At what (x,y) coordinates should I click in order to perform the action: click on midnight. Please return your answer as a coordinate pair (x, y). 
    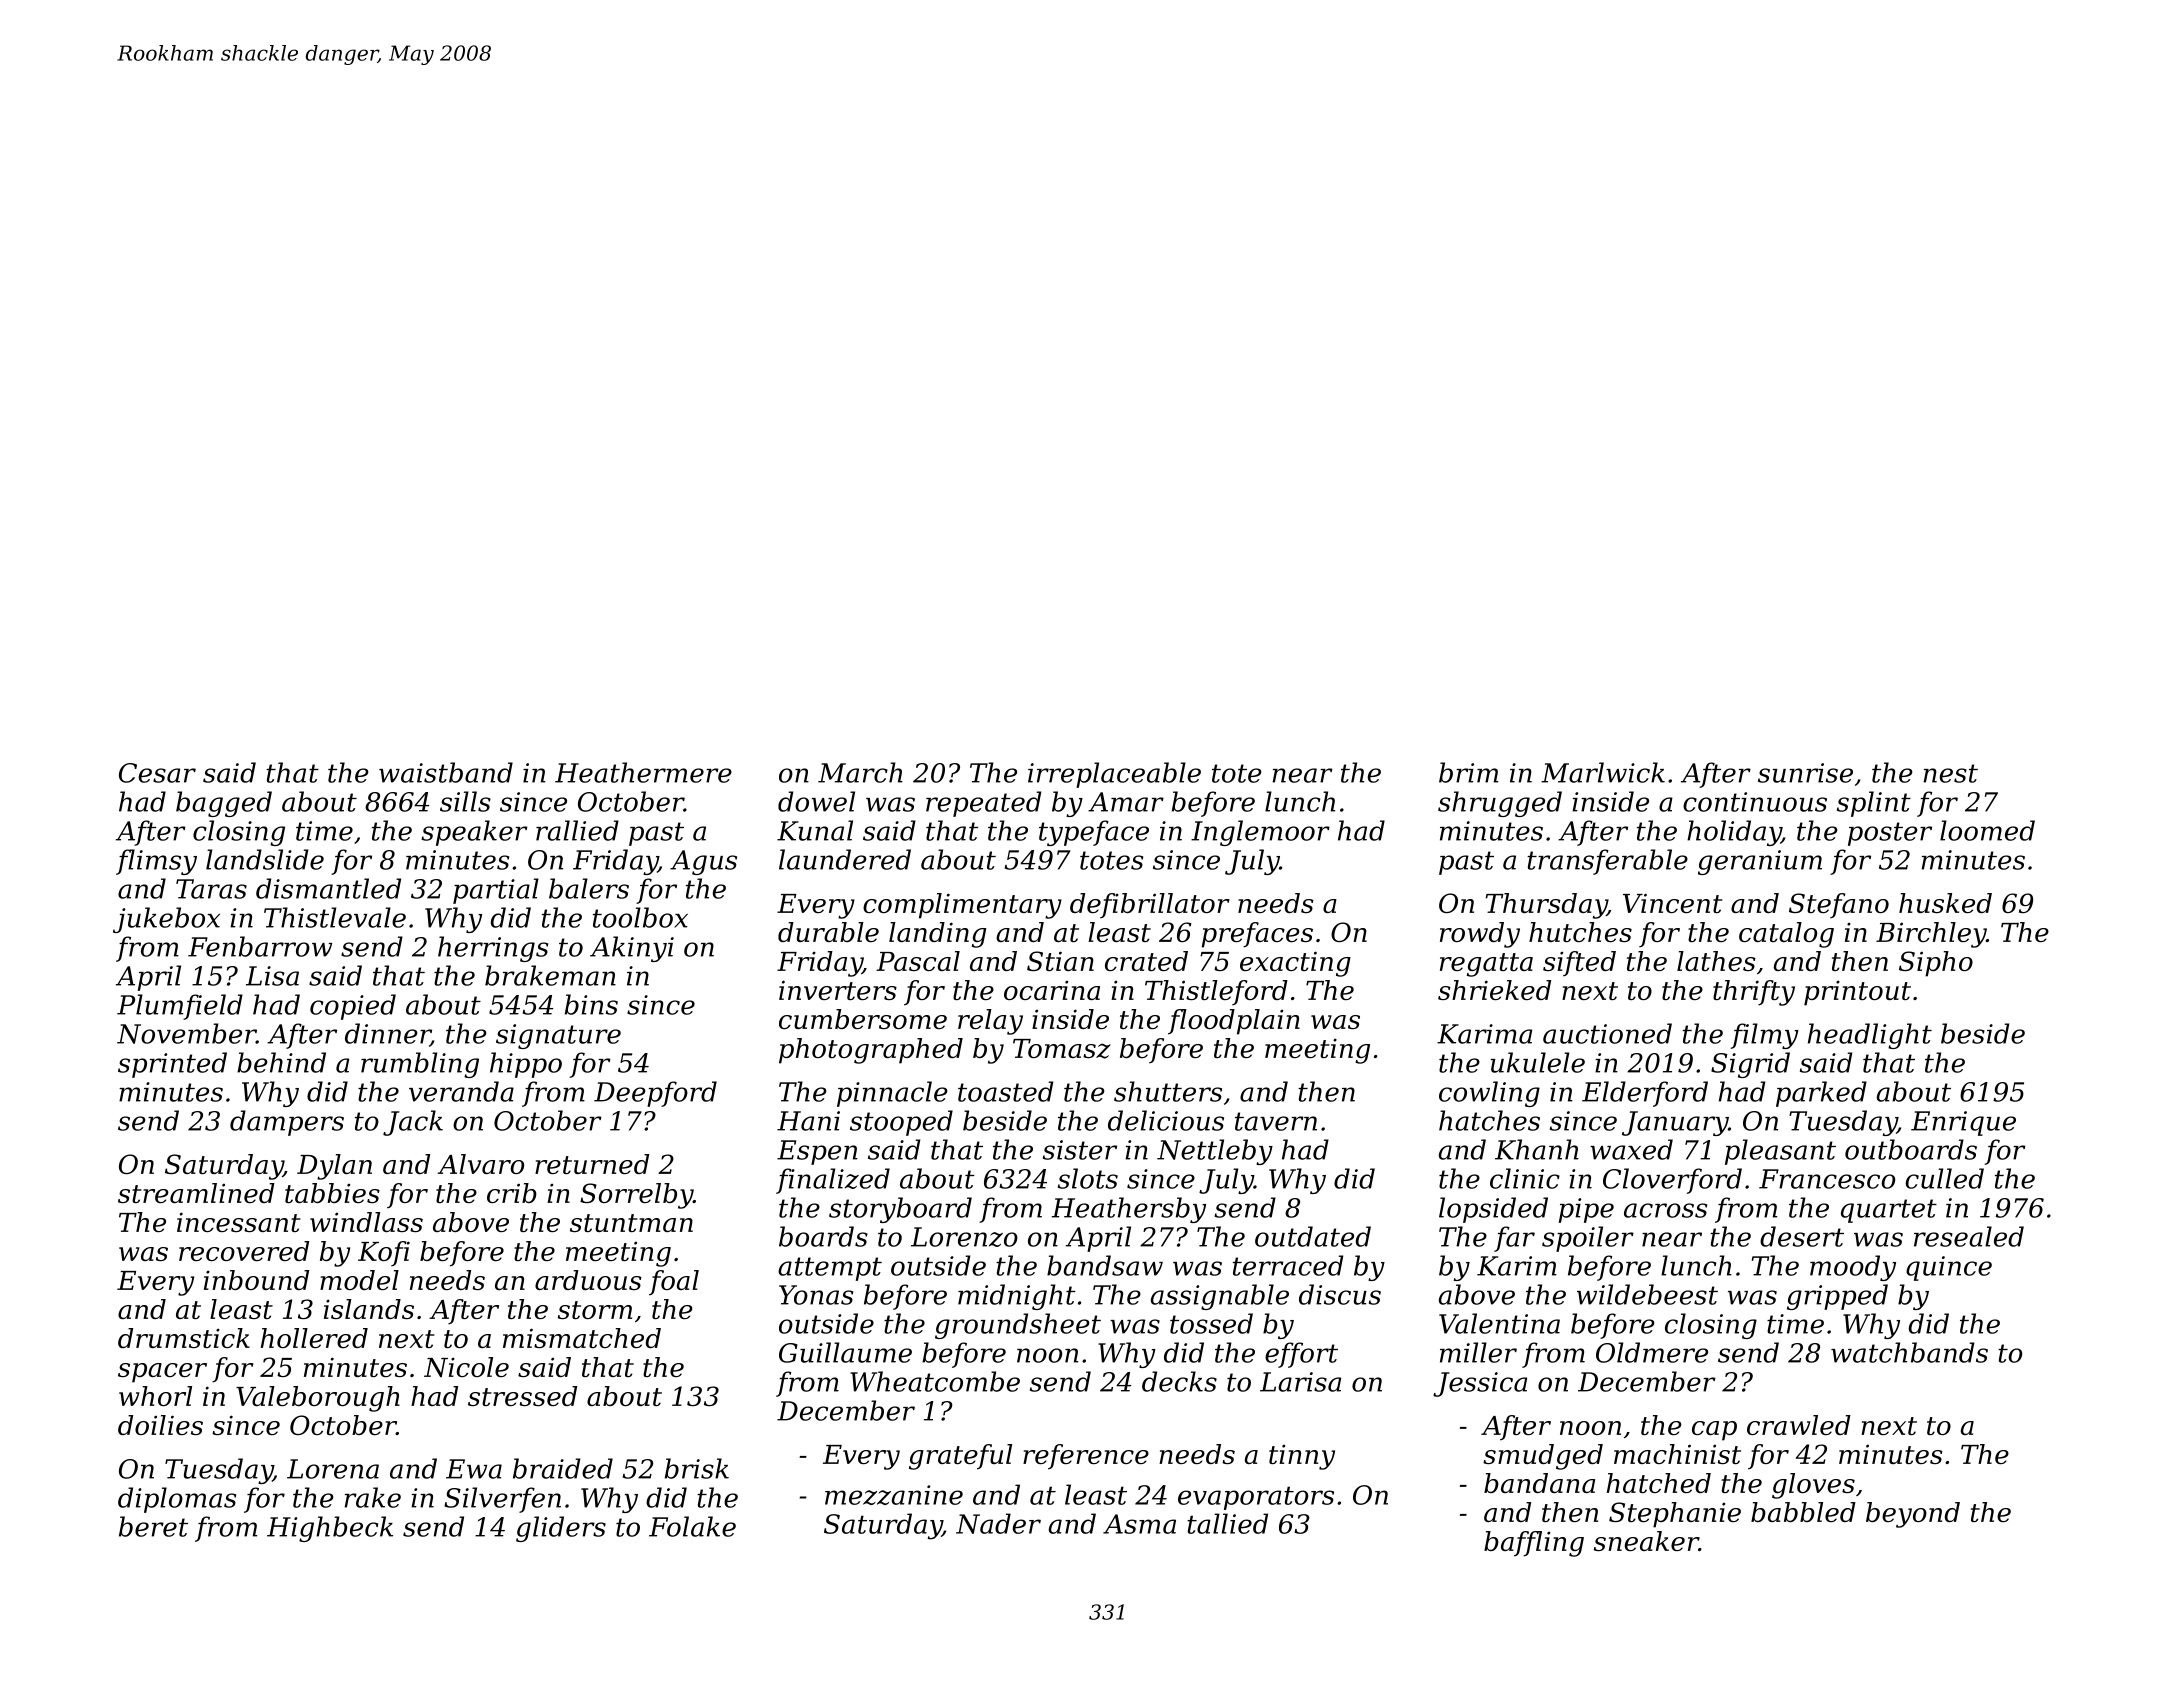
    Looking at the image, I should click on (1017, 1297).
